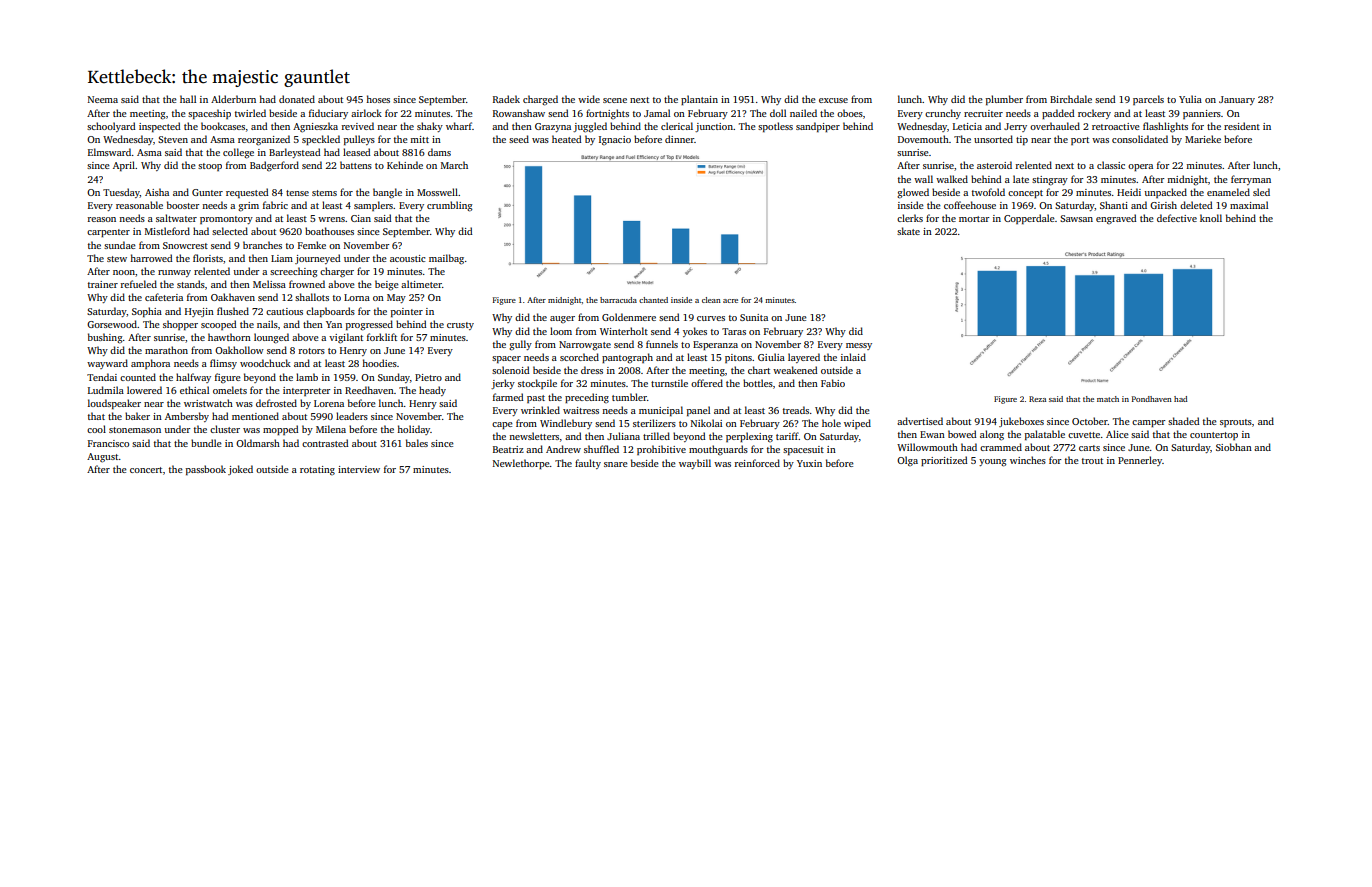 The width and height of the screenshot is (1372, 887). Describe the element at coordinates (1242, 126) in the screenshot. I see `resident` at that location.
